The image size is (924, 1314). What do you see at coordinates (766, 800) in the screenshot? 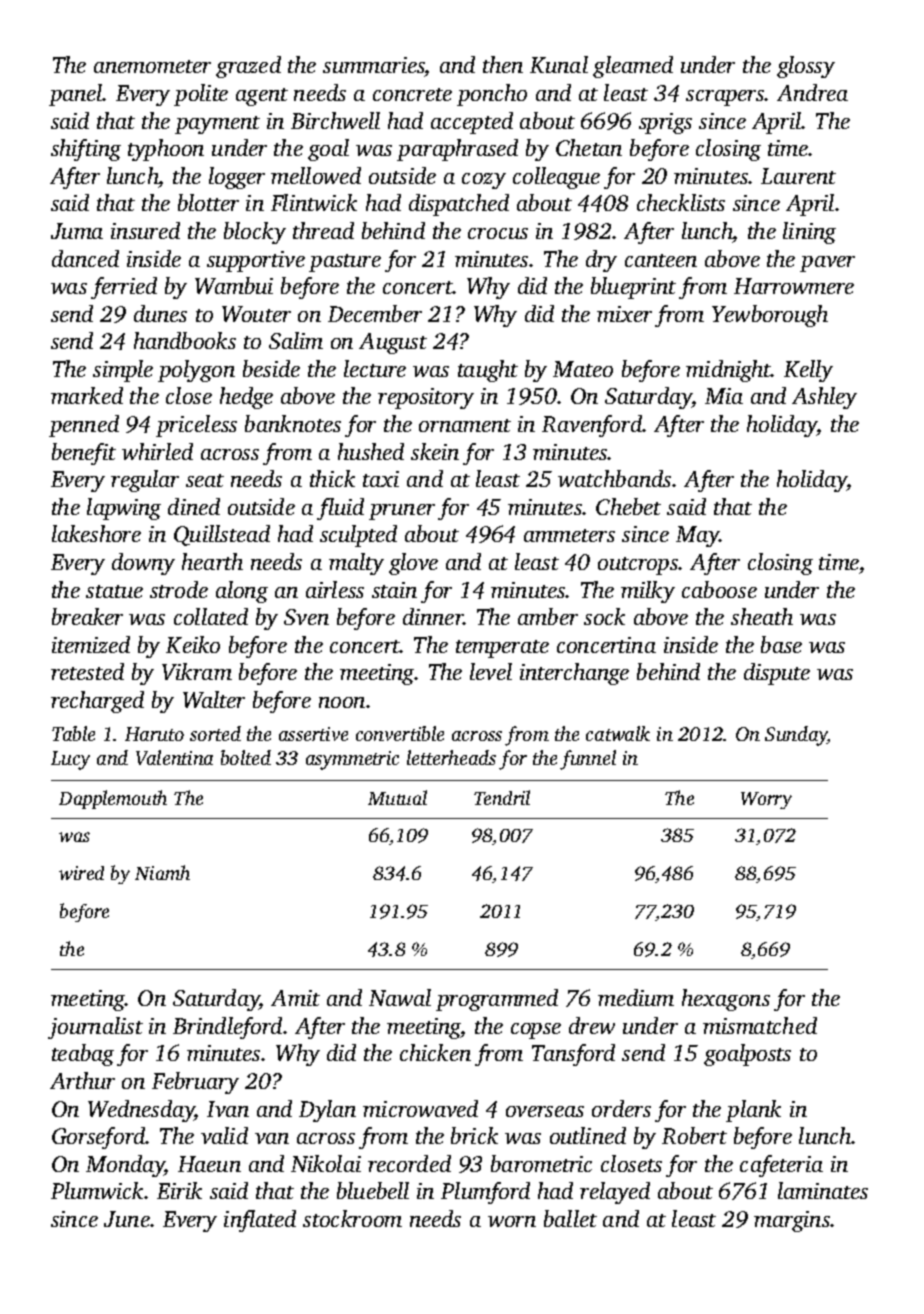
I see `Worry` at bounding box center [766, 800].
